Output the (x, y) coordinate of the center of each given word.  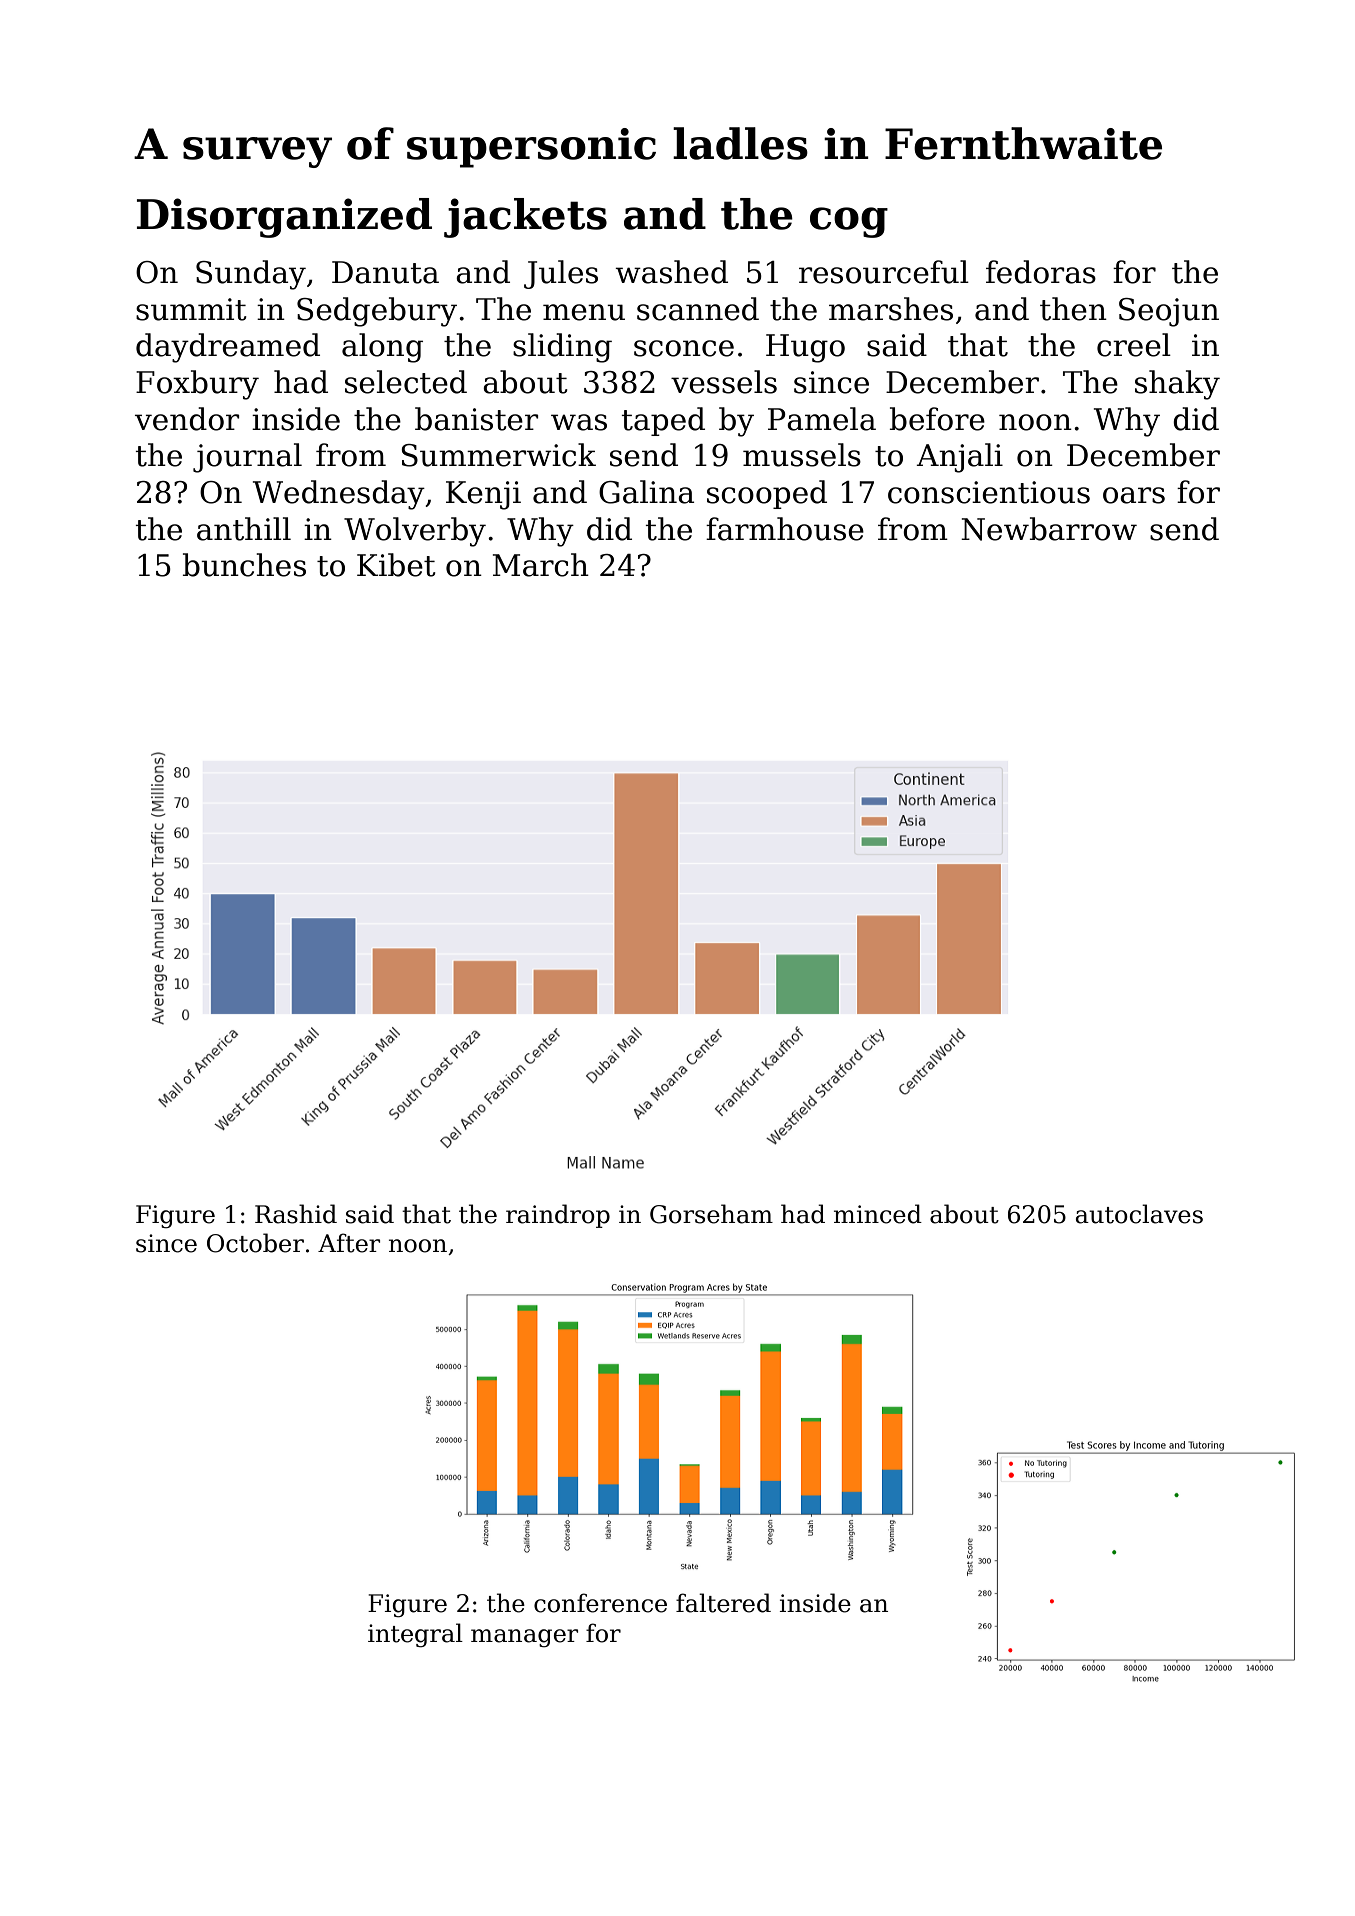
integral (415, 1635)
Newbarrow (1049, 529)
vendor (187, 419)
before (937, 419)
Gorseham (711, 1214)
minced (878, 1214)
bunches (244, 565)
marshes (891, 309)
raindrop (558, 1216)
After (349, 1243)
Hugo (805, 348)
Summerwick (498, 455)
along (382, 348)
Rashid (296, 1214)
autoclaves (1139, 1214)
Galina (646, 492)
